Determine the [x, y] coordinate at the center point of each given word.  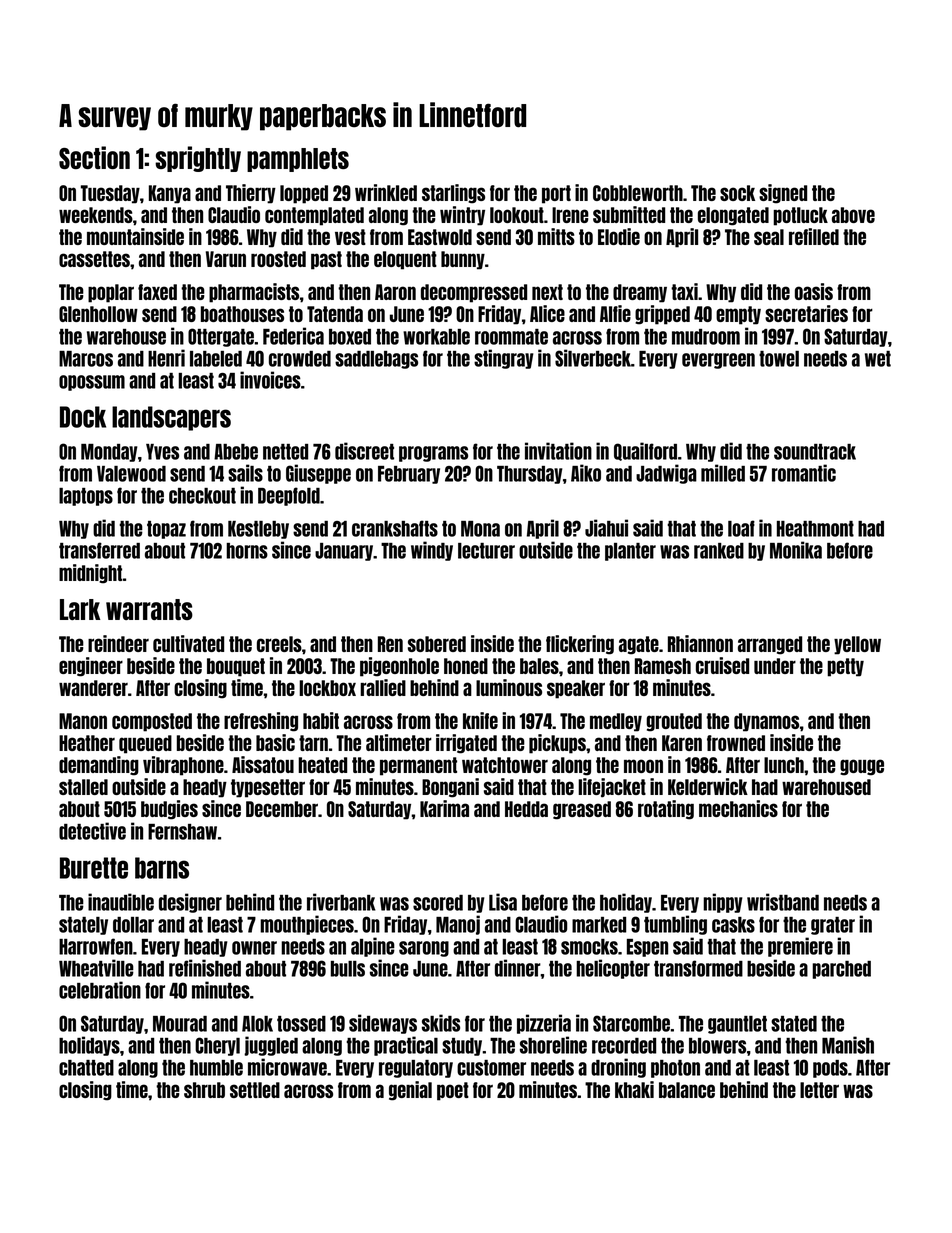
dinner [518, 968]
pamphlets [298, 160]
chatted [86, 1068]
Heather [87, 743]
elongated [733, 216]
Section [94, 157]
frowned [736, 743]
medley [616, 722]
